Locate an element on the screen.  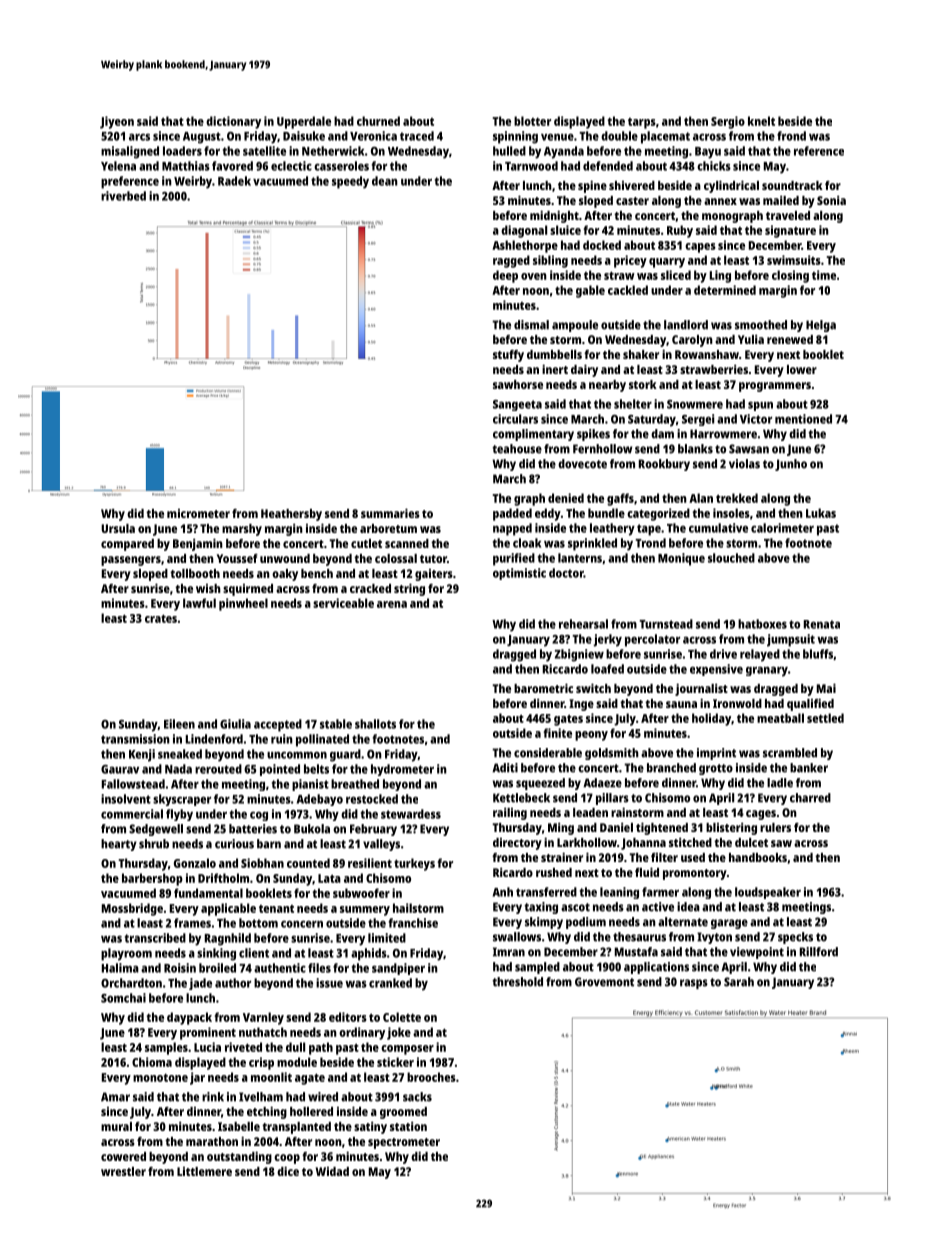
ascot is located at coordinates (575, 907).
